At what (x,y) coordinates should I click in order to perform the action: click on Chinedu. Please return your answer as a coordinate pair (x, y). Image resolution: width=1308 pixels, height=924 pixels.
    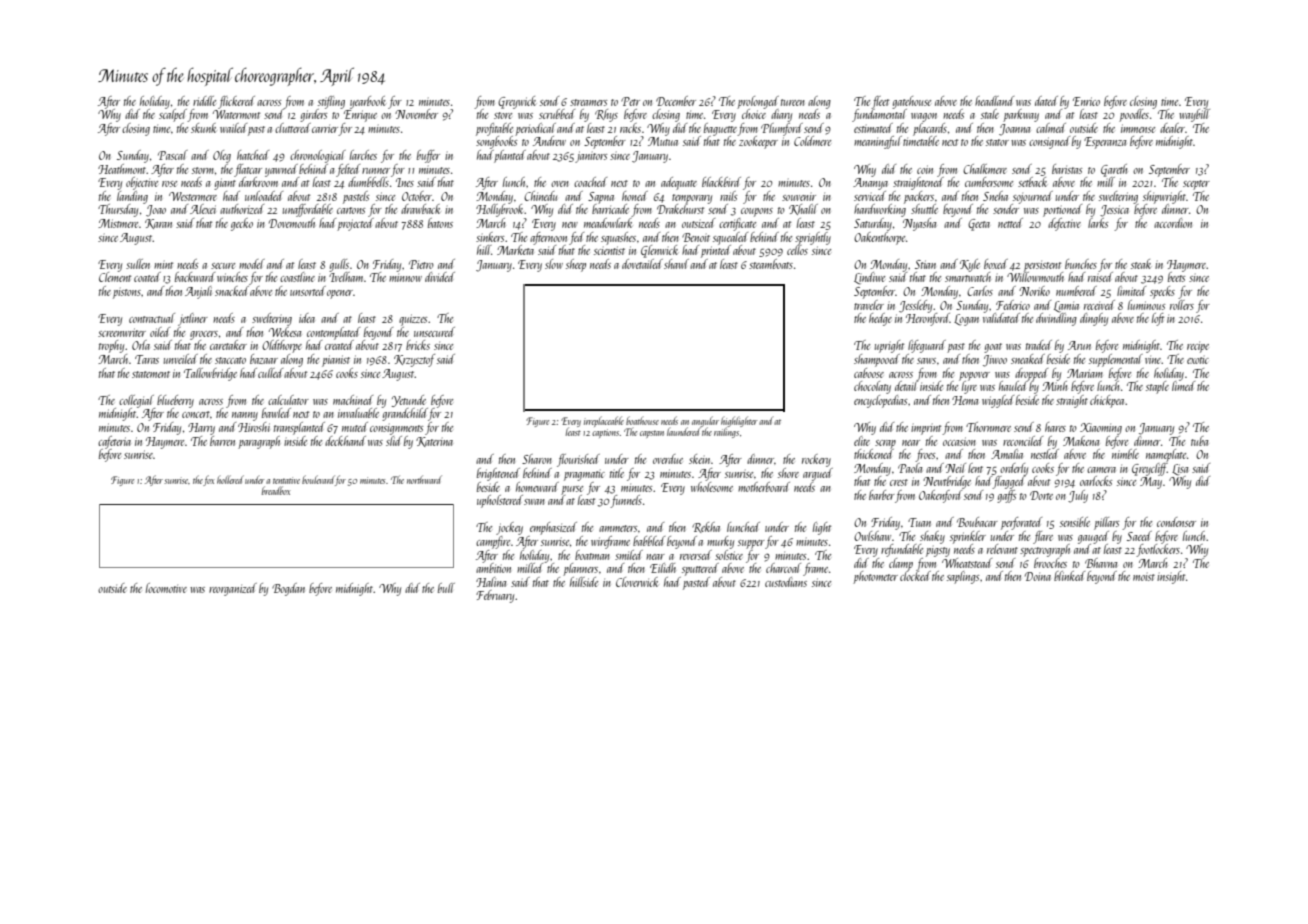
    Looking at the image, I should click on (540, 196).
